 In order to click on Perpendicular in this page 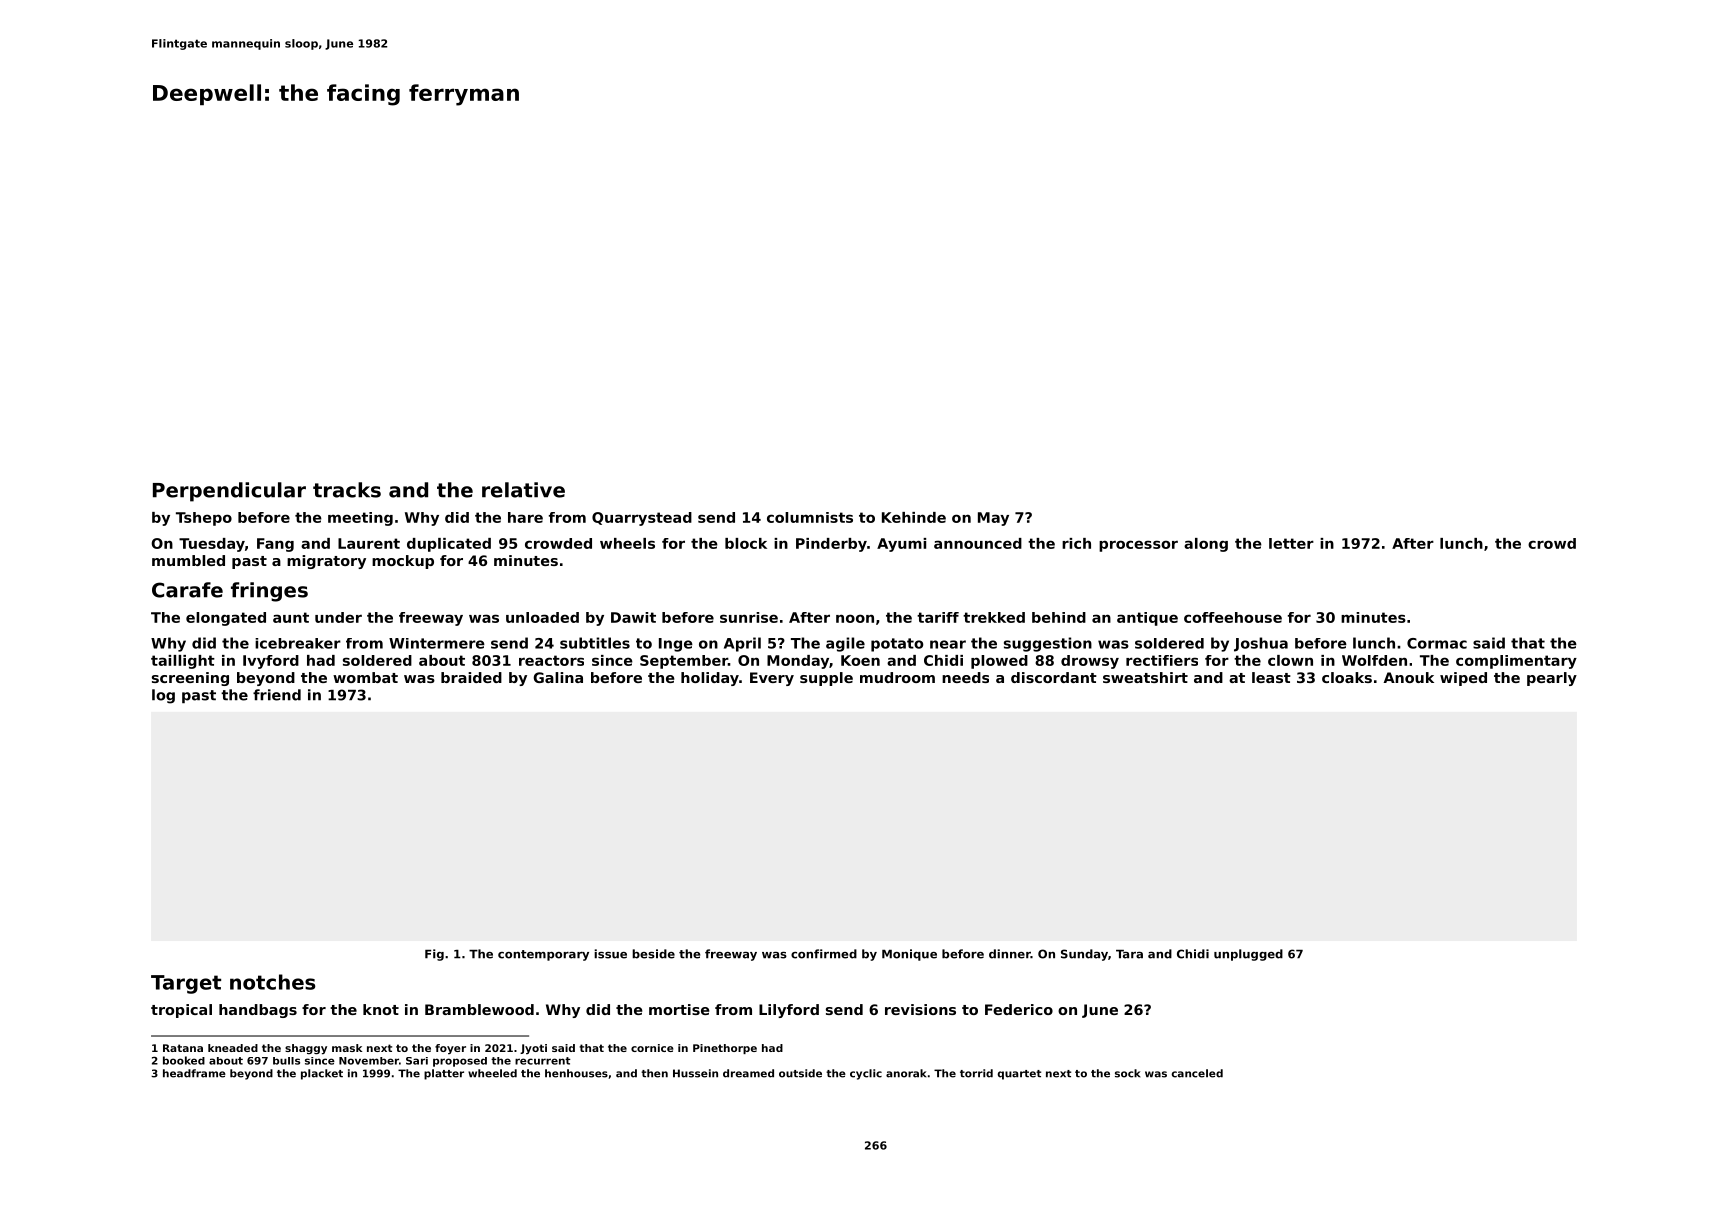, I will do `click(229, 492)`.
